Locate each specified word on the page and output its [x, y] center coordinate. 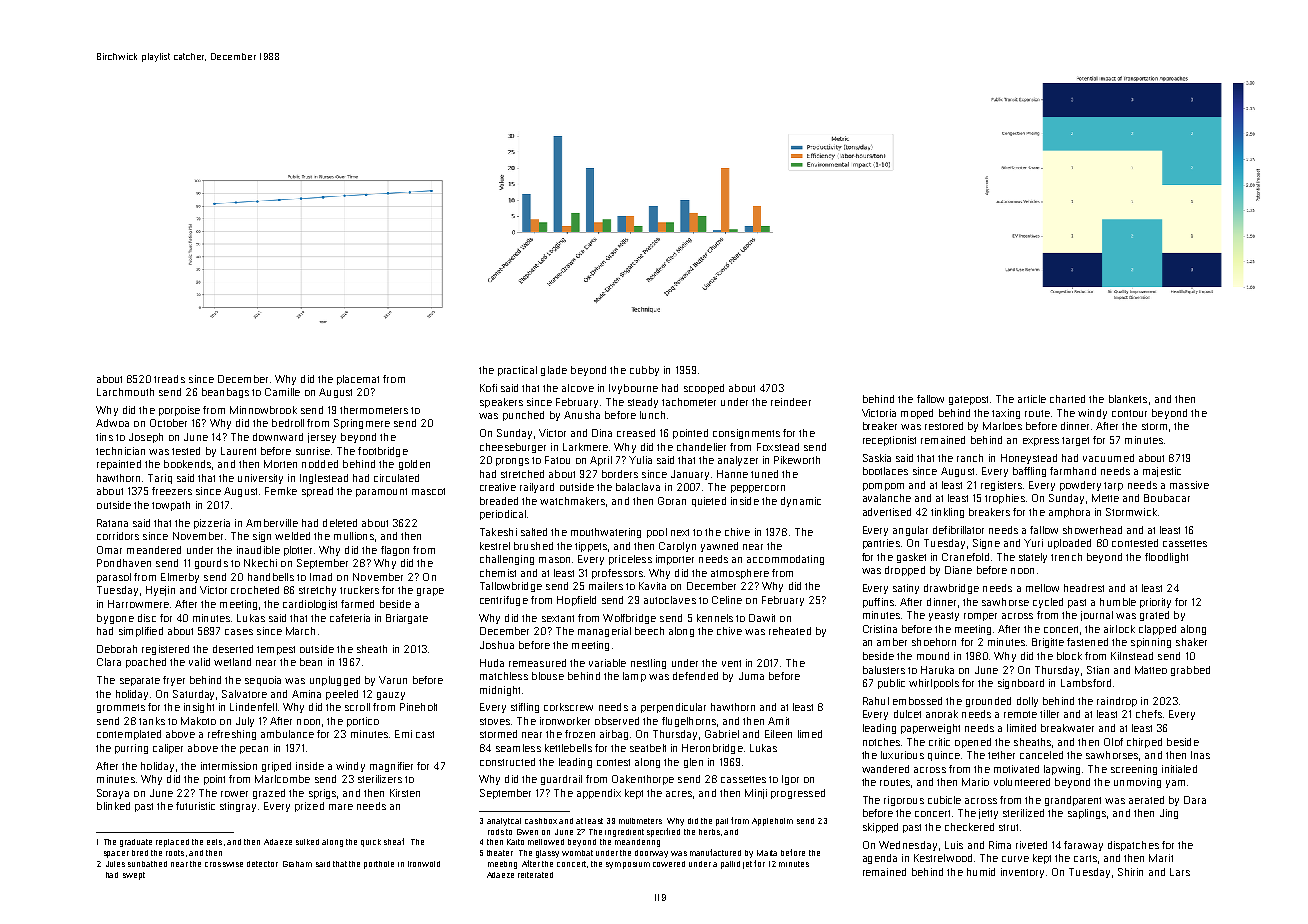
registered [165, 650]
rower [234, 794]
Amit [778, 721]
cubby [644, 371]
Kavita [652, 586]
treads [169, 379]
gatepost [968, 400]
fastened [1087, 642]
